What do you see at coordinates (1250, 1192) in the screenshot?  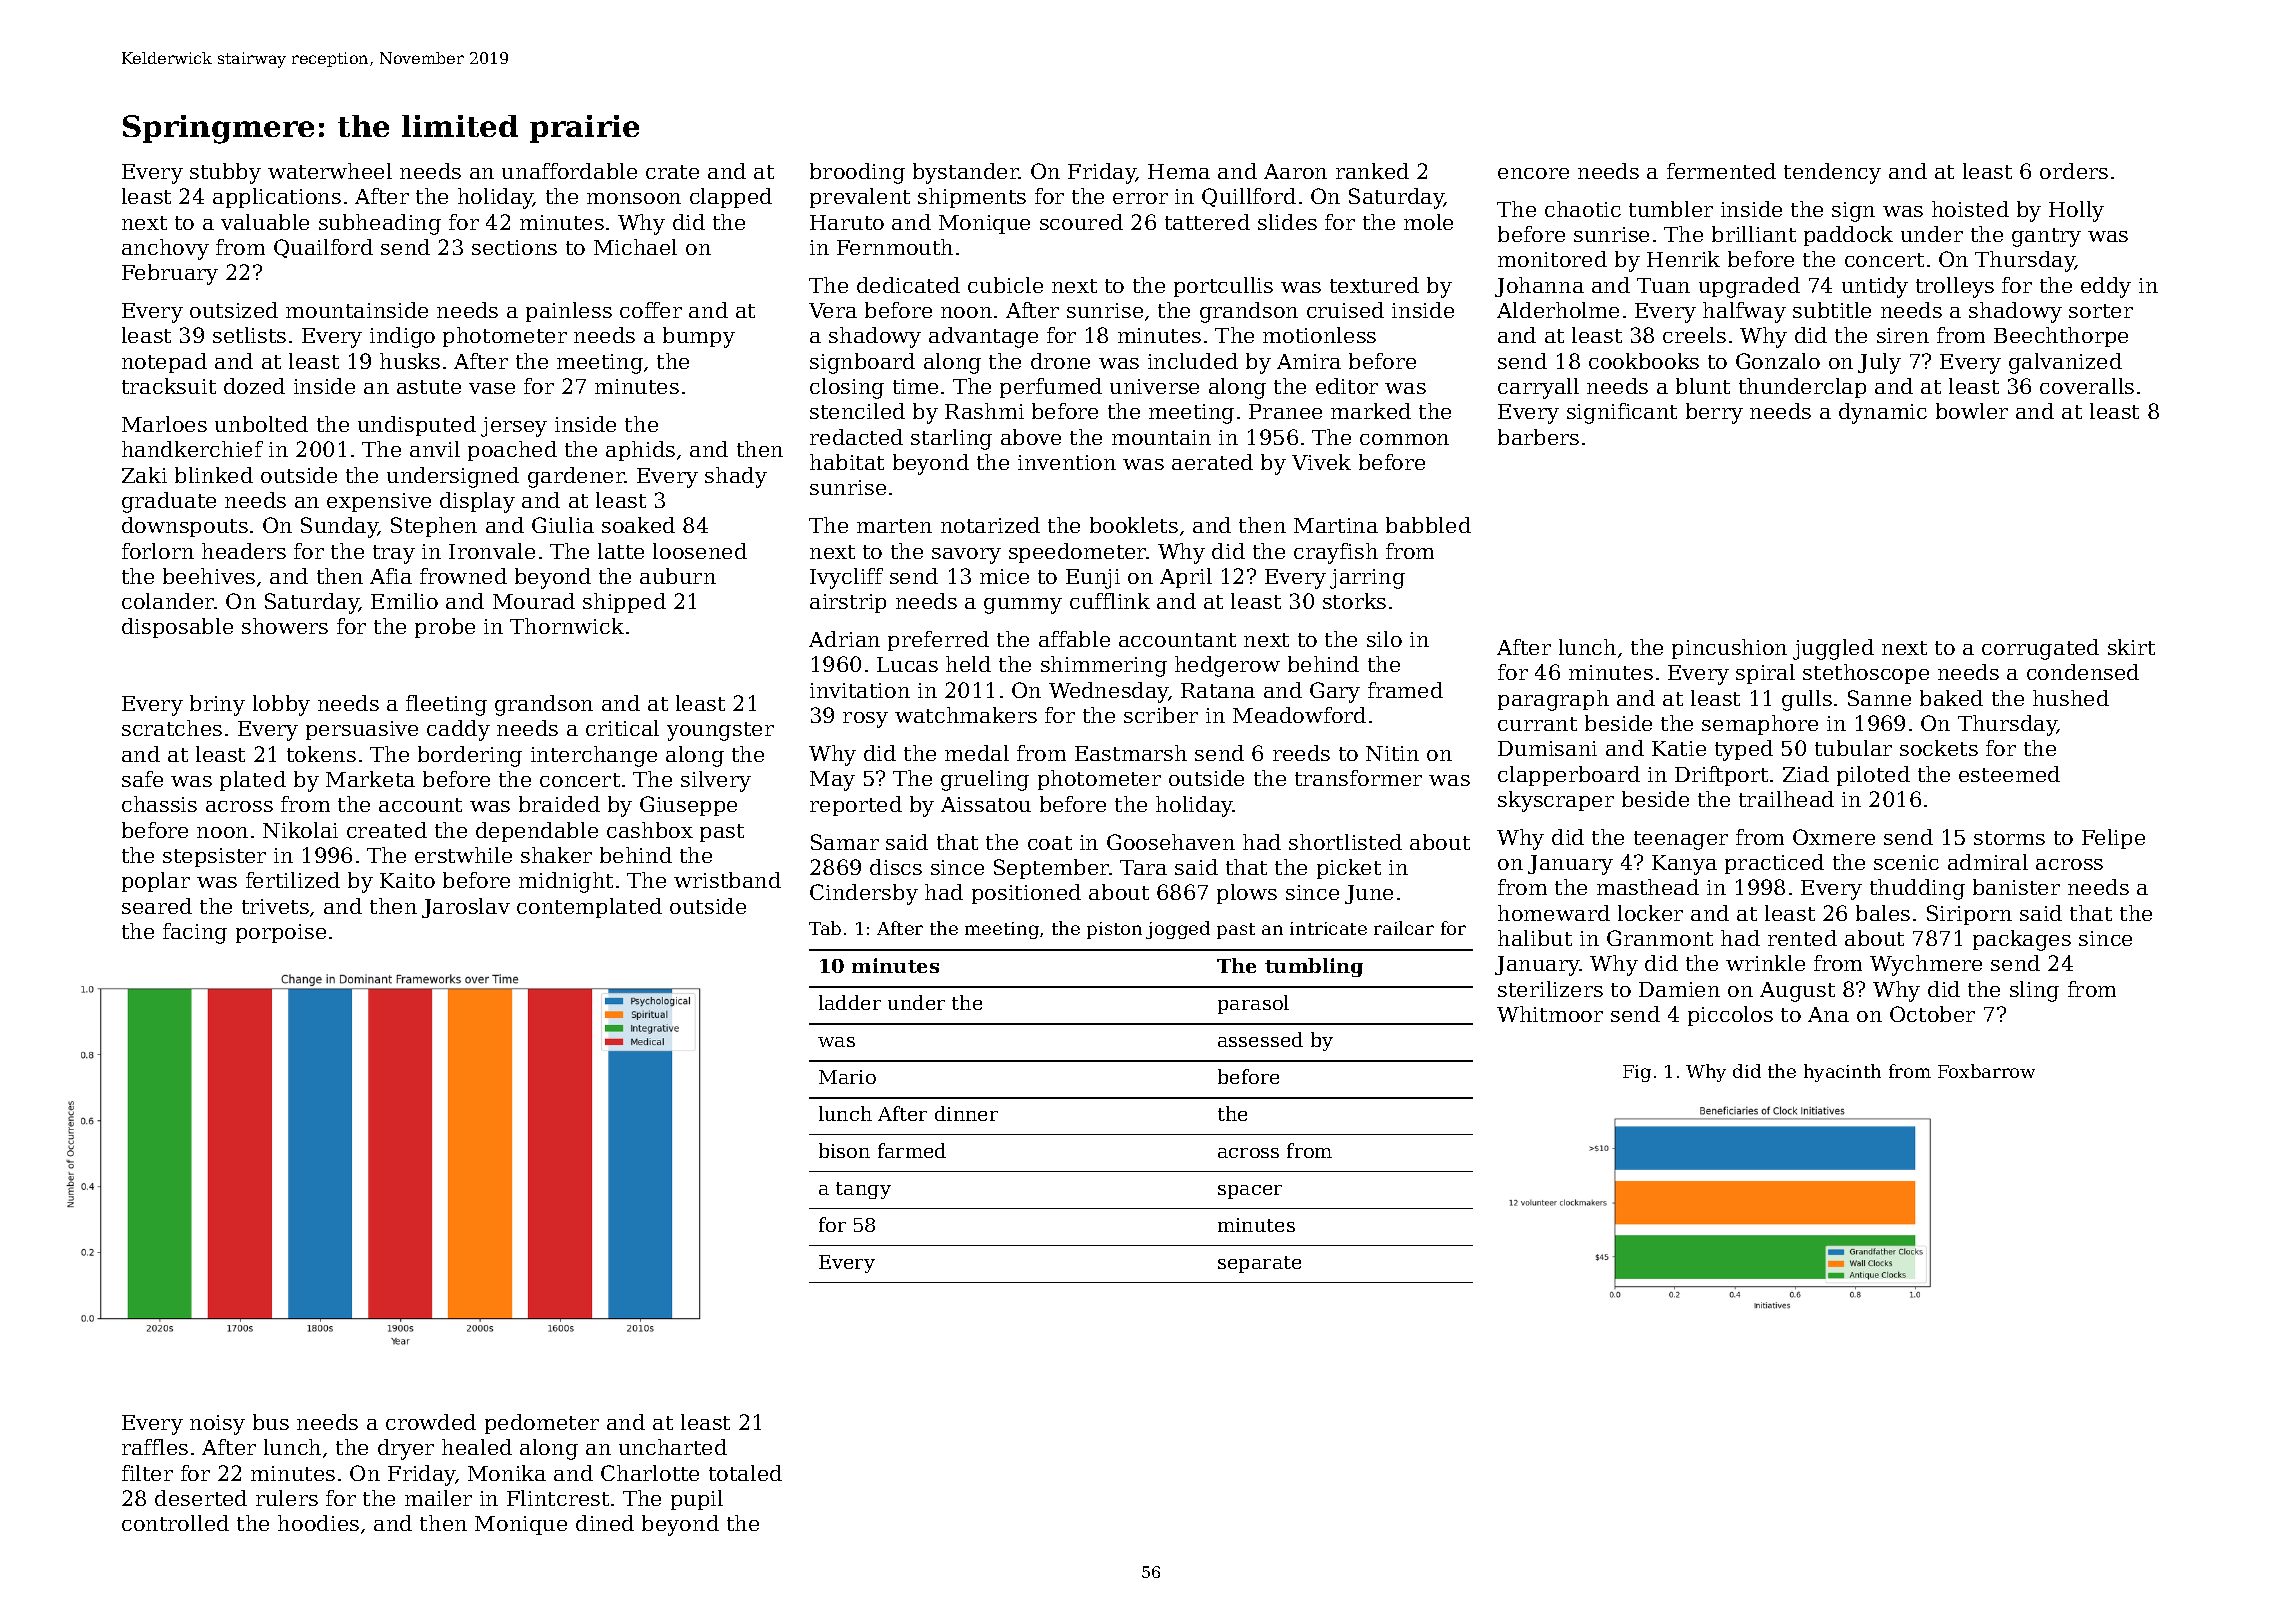 I see `spacer` at bounding box center [1250, 1192].
